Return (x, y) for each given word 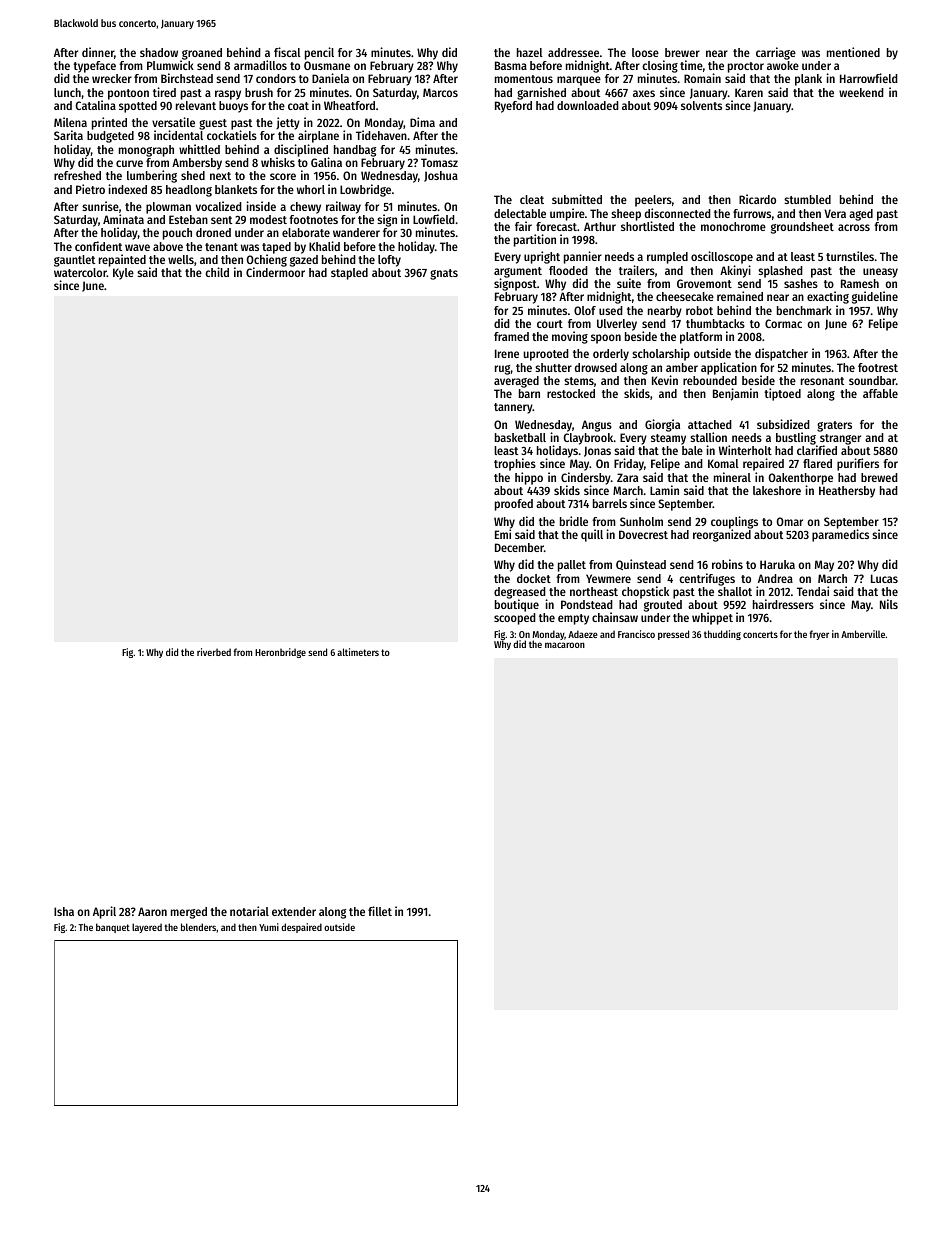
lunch (67, 92)
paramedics (840, 535)
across (854, 227)
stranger (840, 440)
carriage (776, 53)
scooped (515, 619)
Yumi (269, 927)
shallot (735, 591)
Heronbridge (280, 653)
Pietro (90, 189)
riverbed (214, 652)
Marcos (440, 92)
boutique (517, 606)
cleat (532, 199)
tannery (513, 408)
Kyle (123, 274)
